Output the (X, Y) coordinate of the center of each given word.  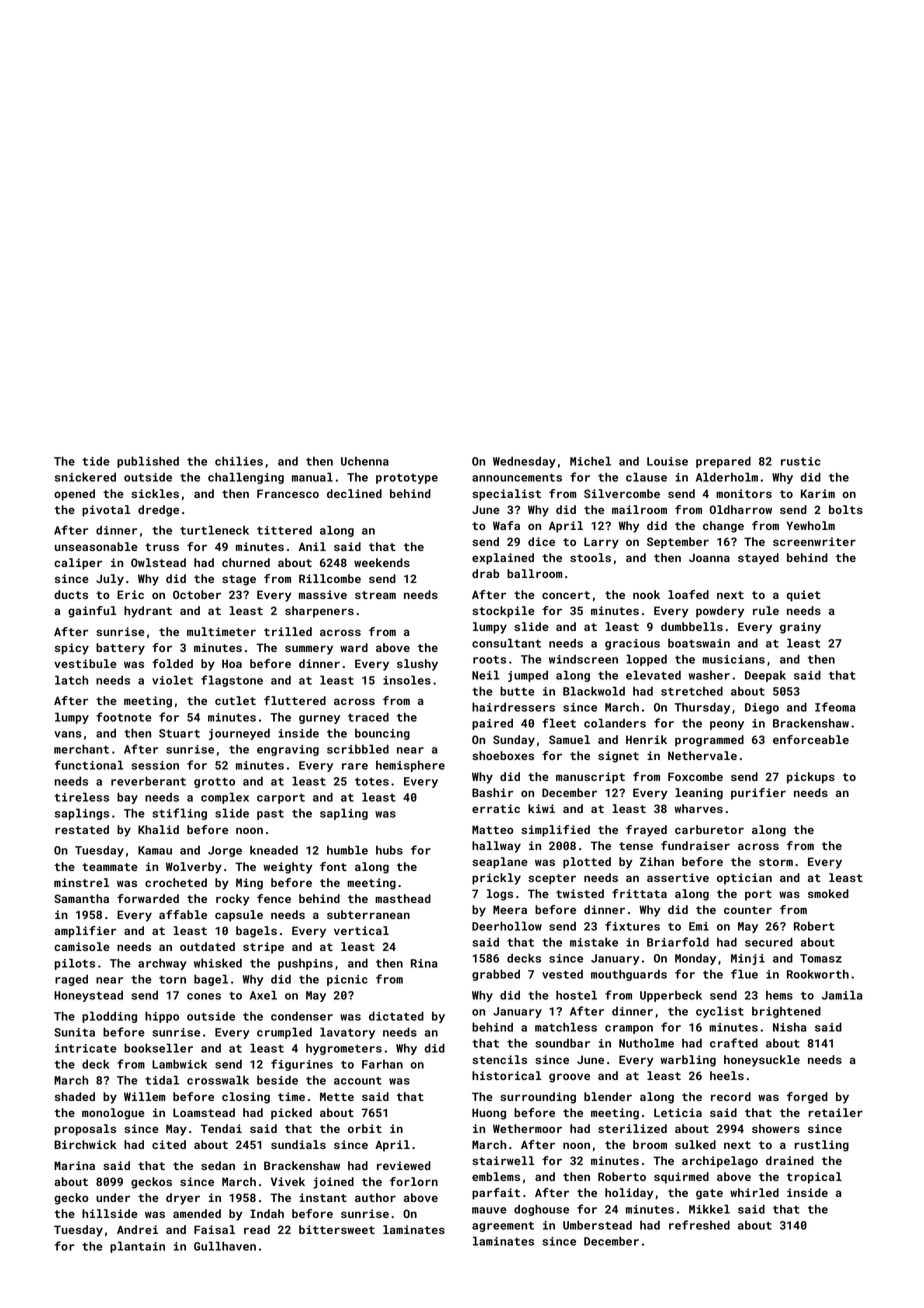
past (270, 815)
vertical (361, 930)
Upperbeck (671, 996)
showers (776, 1128)
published (148, 462)
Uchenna (365, 461)
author (375, 1197)
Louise (667, 461)
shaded (75, 1096)
